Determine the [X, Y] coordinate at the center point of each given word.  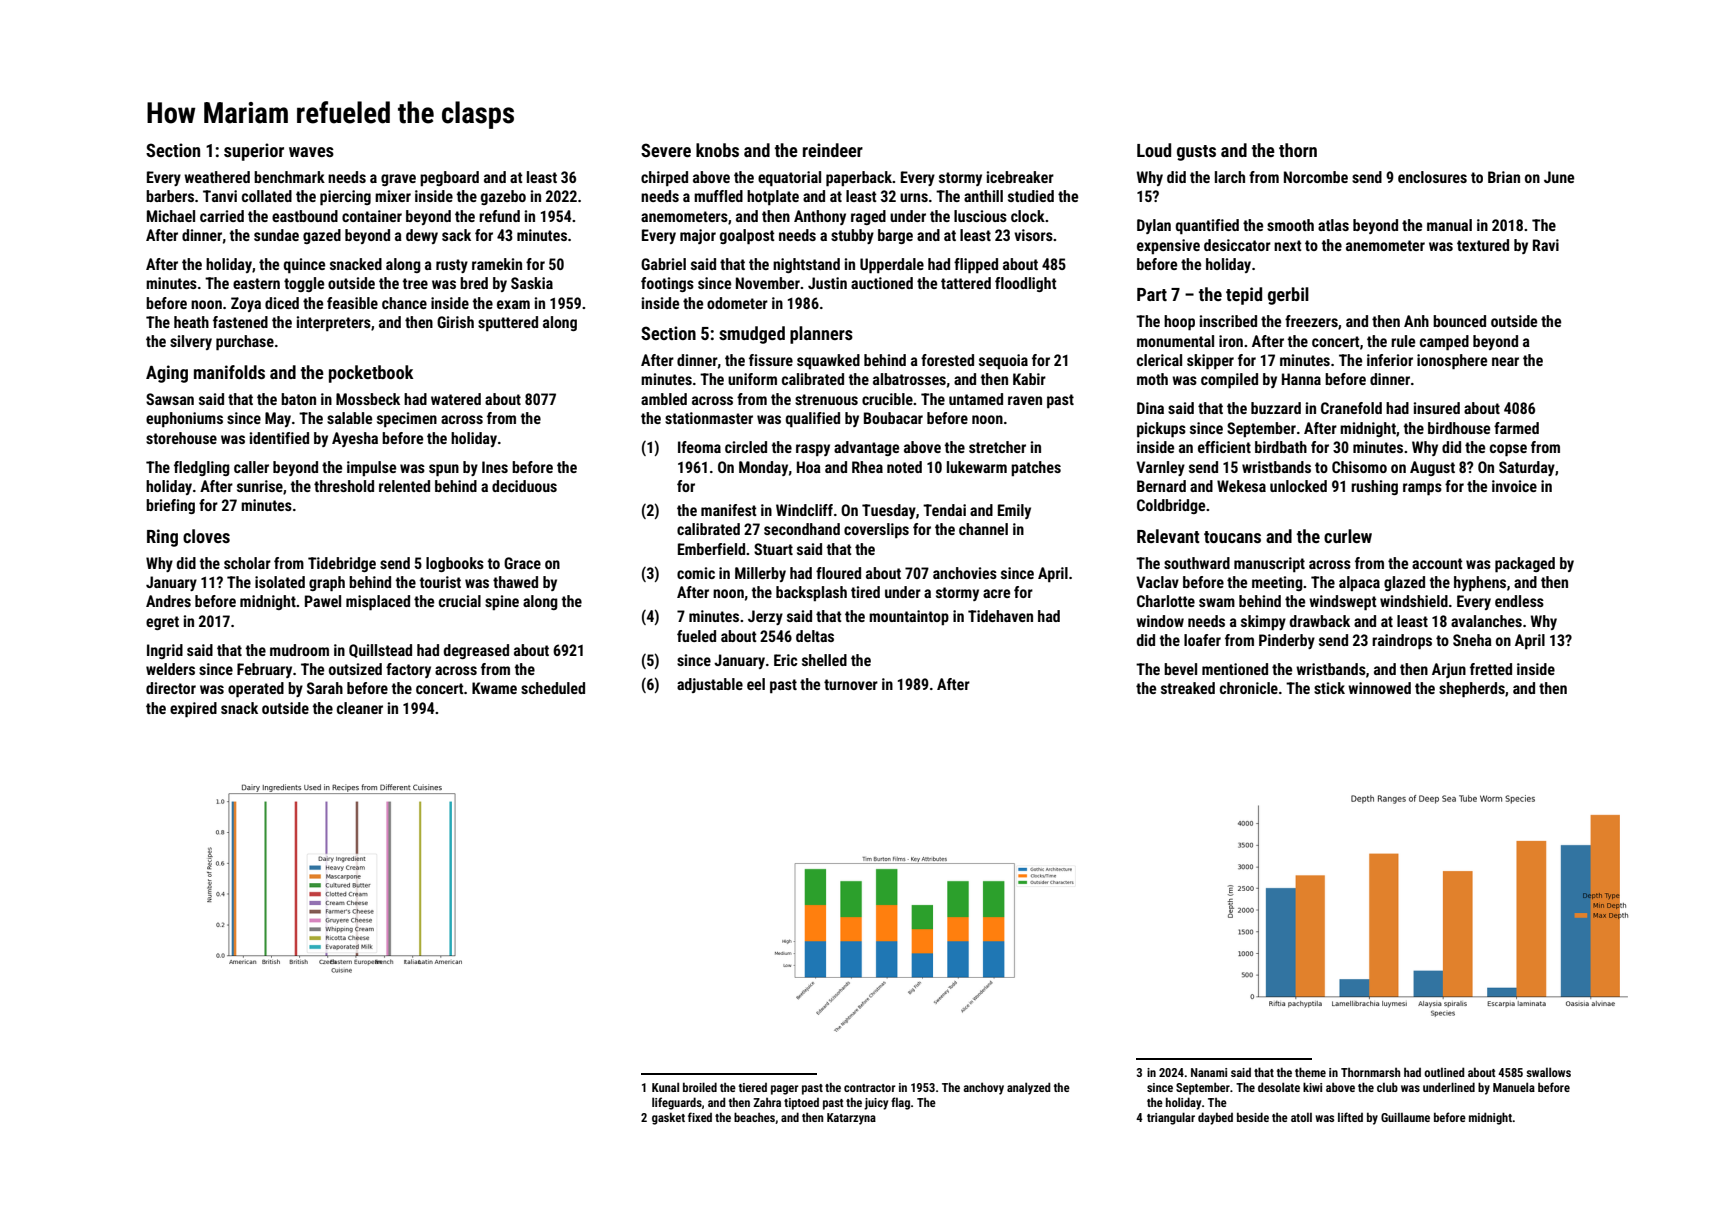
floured [838, 573]
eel [756, 684]
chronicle [1249, 688]
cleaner [360, 708]
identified [279, 438]
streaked [1188, 688]
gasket [668, 1118]
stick [1329, 688]
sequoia [1003, 361]
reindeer [833, 150]
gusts [1196, 153]
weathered [217, 177]
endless [1519, 601]
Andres [168, 601]
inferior [1390, 360]
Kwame [494, 688]
